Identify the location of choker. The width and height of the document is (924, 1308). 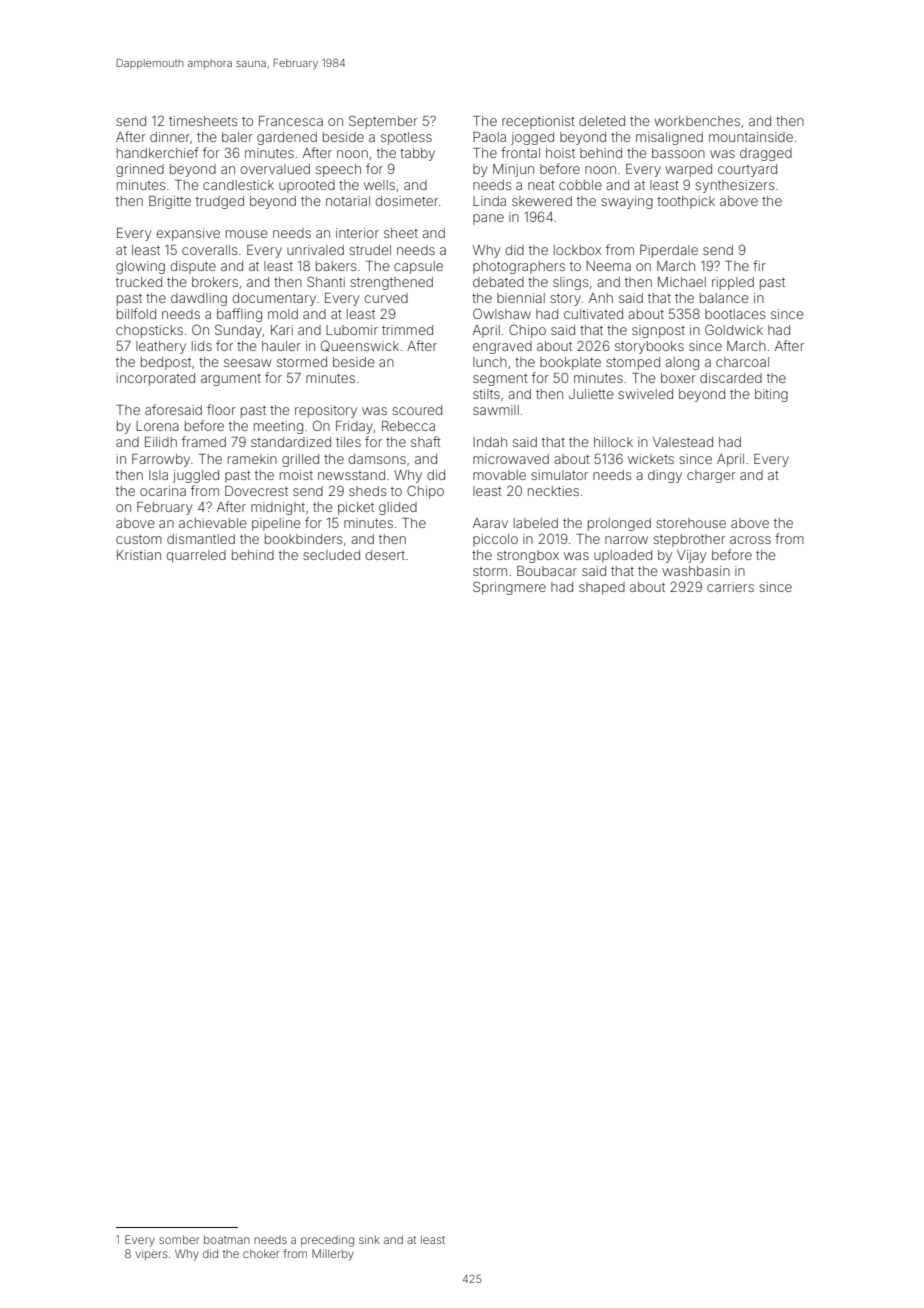
(261, 1253).
